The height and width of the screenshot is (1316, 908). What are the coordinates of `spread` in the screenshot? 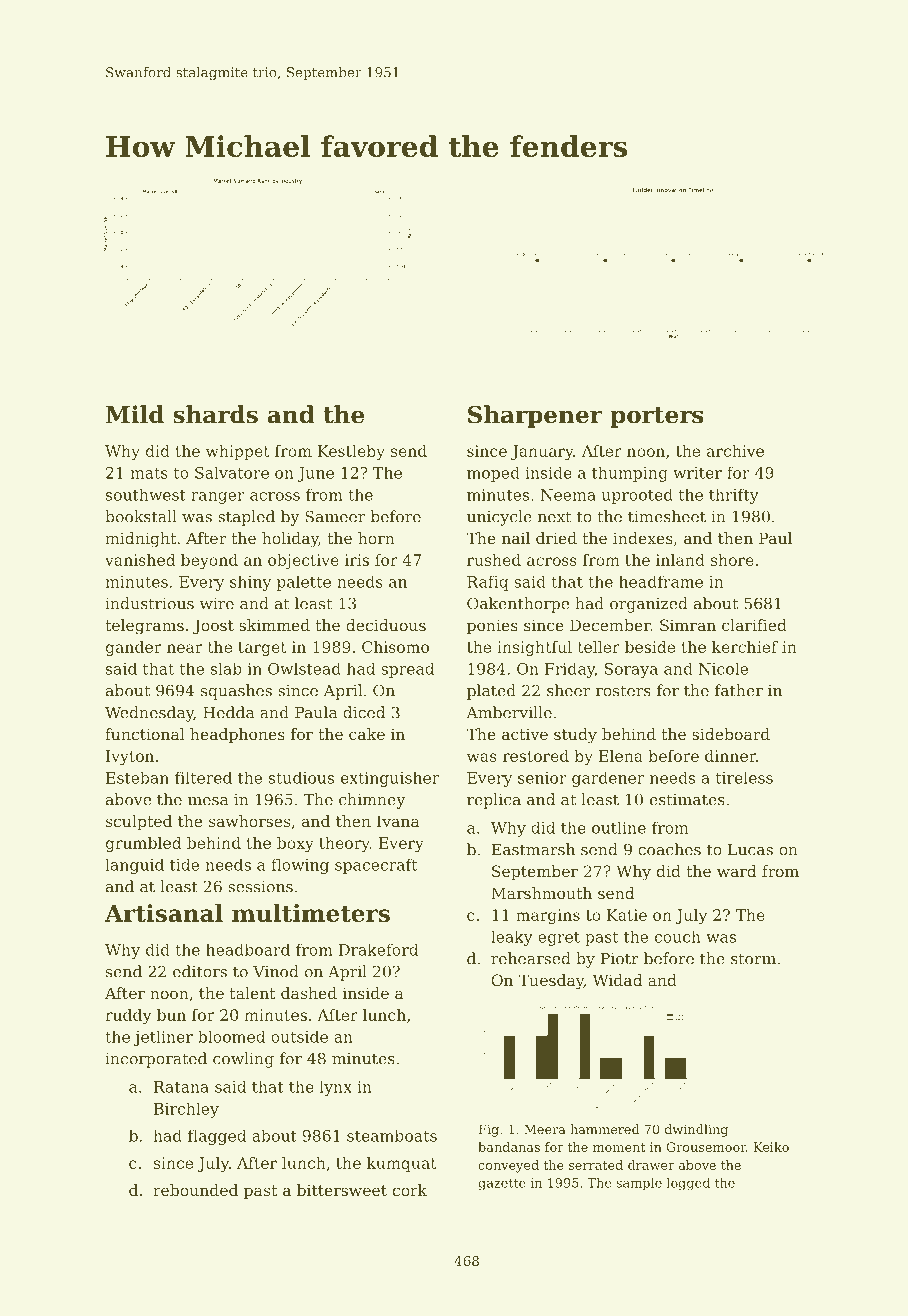 It's located at (407, 670).
